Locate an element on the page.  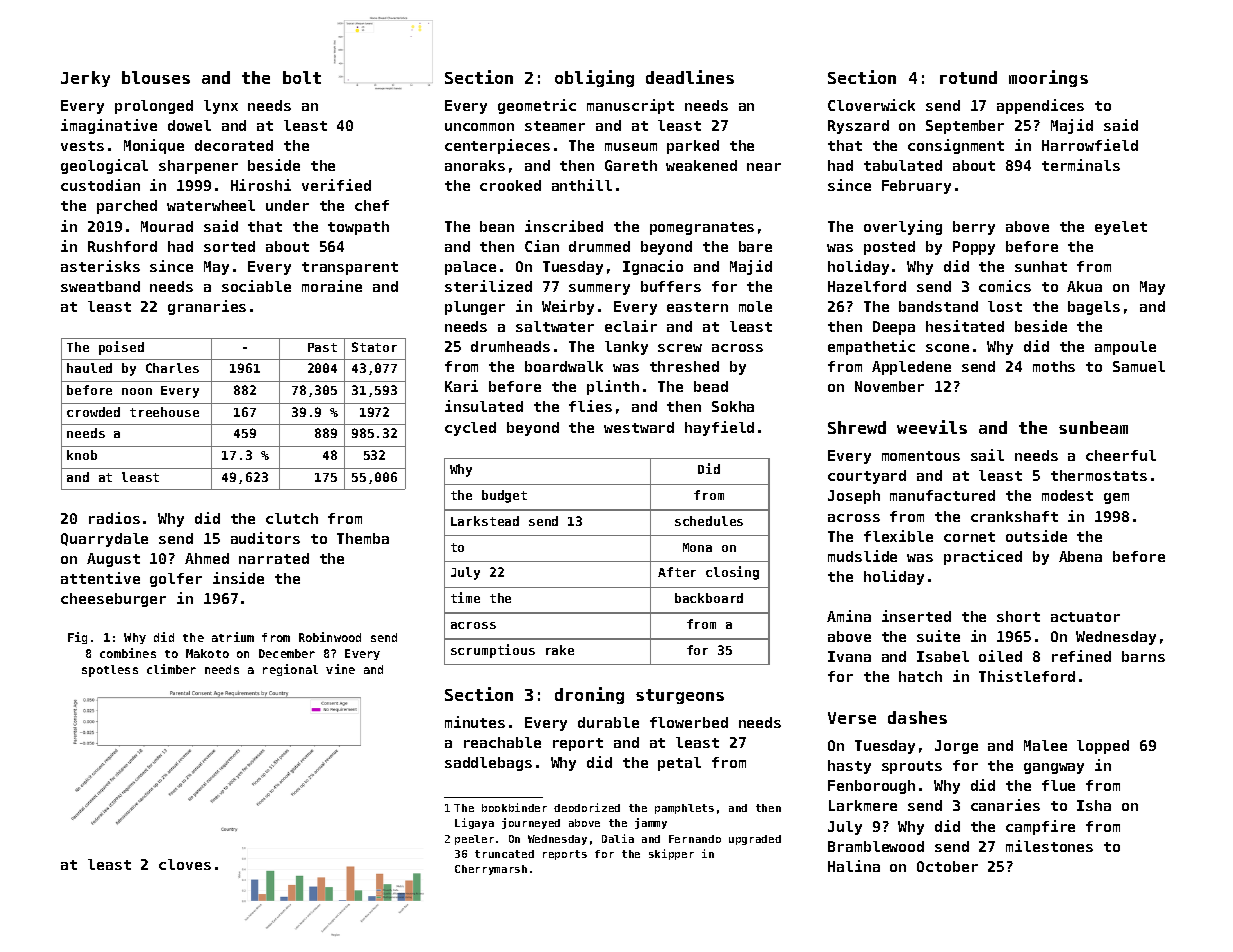
berry is located at coordinates (974, 228).
